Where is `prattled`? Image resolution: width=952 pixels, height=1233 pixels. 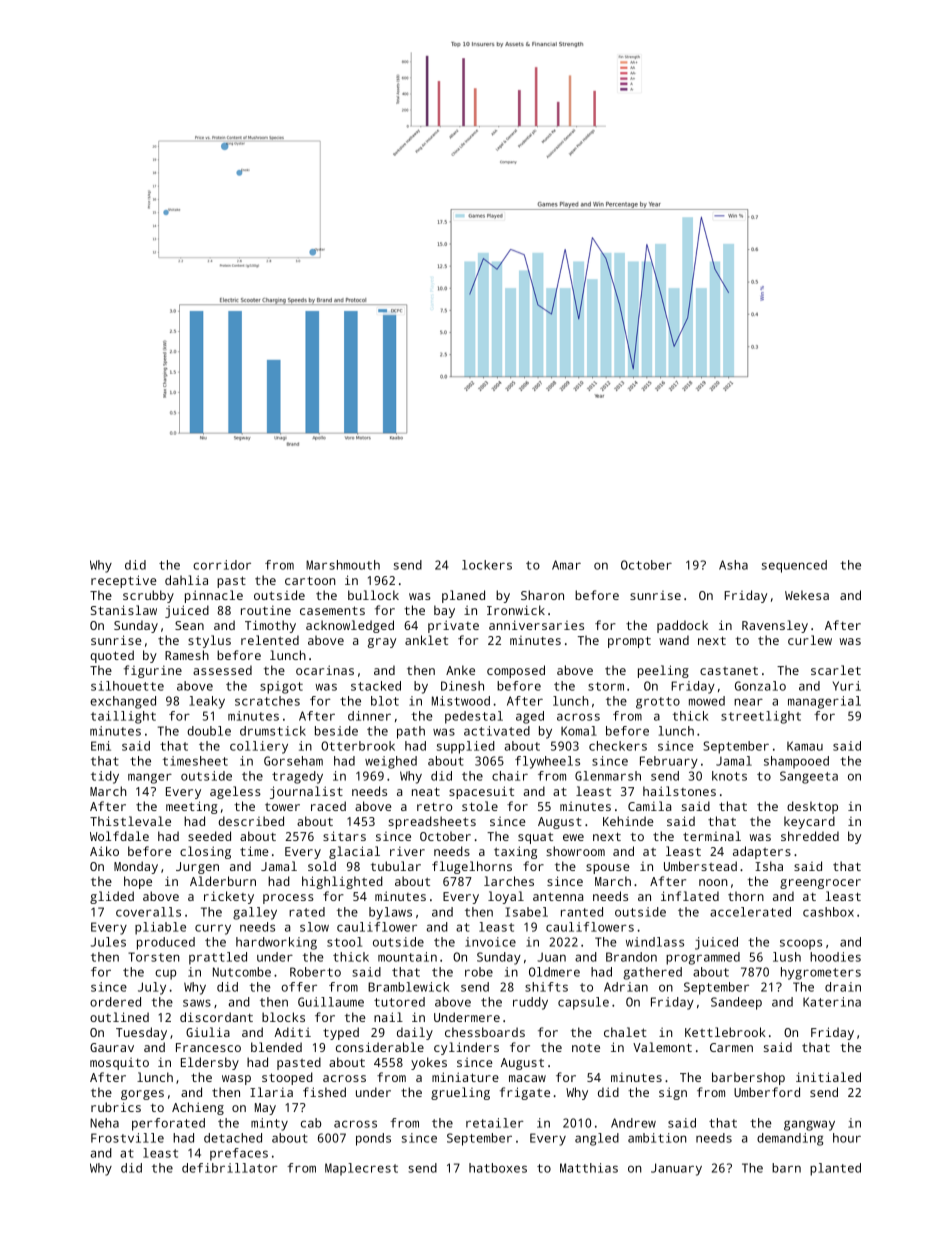
prattled is located at coordinates (218, 958).
